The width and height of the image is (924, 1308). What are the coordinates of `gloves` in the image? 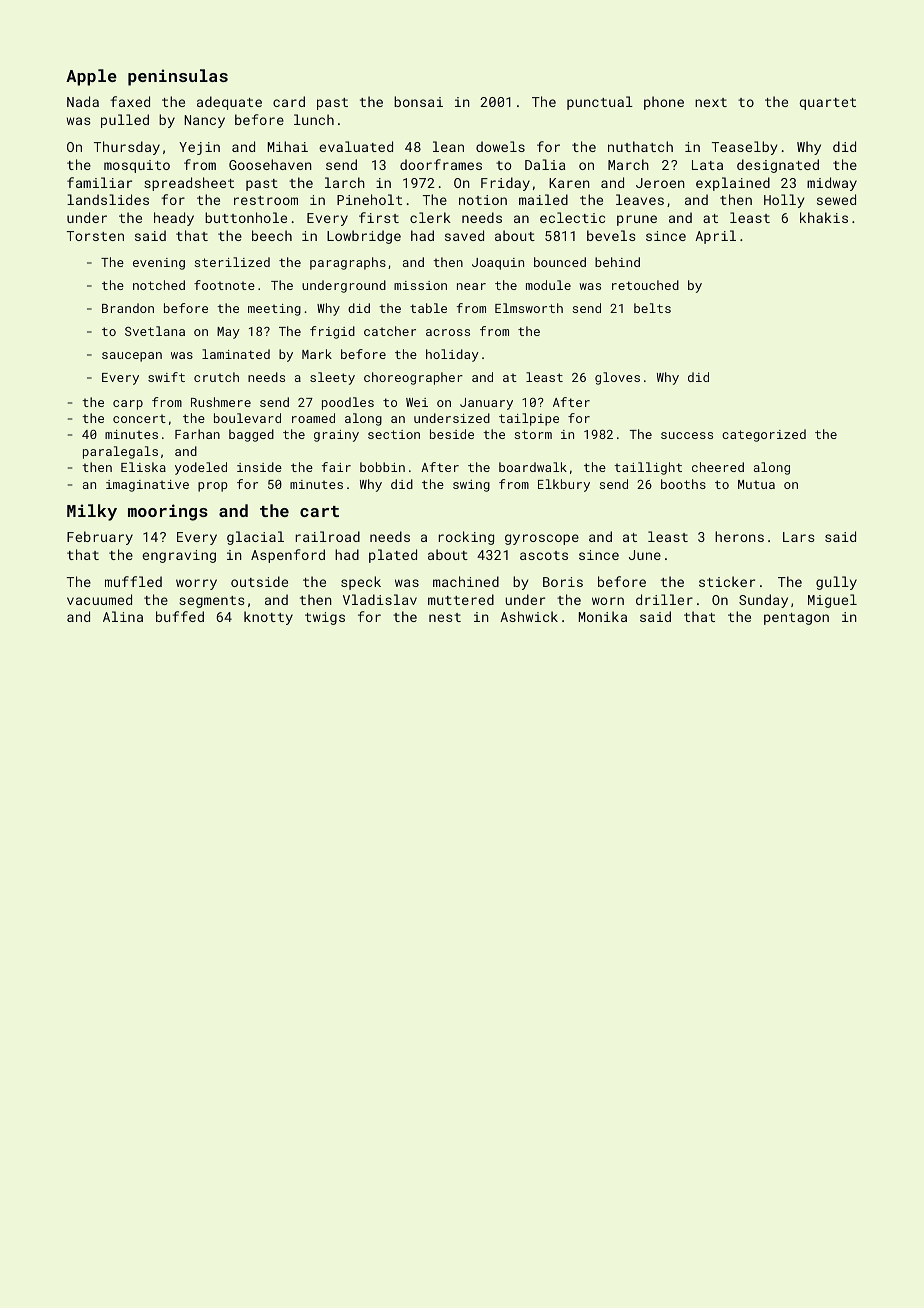 It's located at (617, 378).
